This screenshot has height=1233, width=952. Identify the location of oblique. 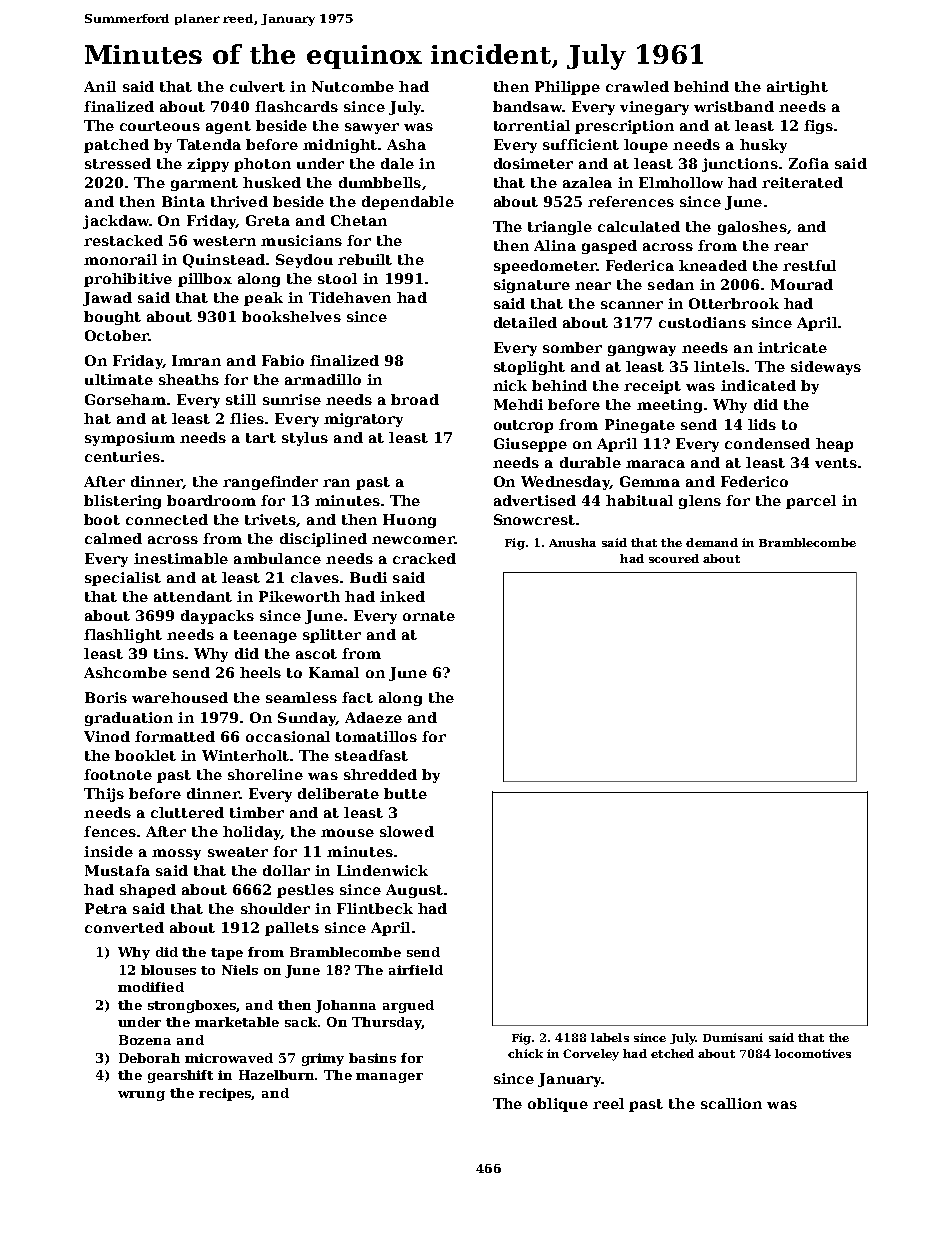
(558, 1105).
